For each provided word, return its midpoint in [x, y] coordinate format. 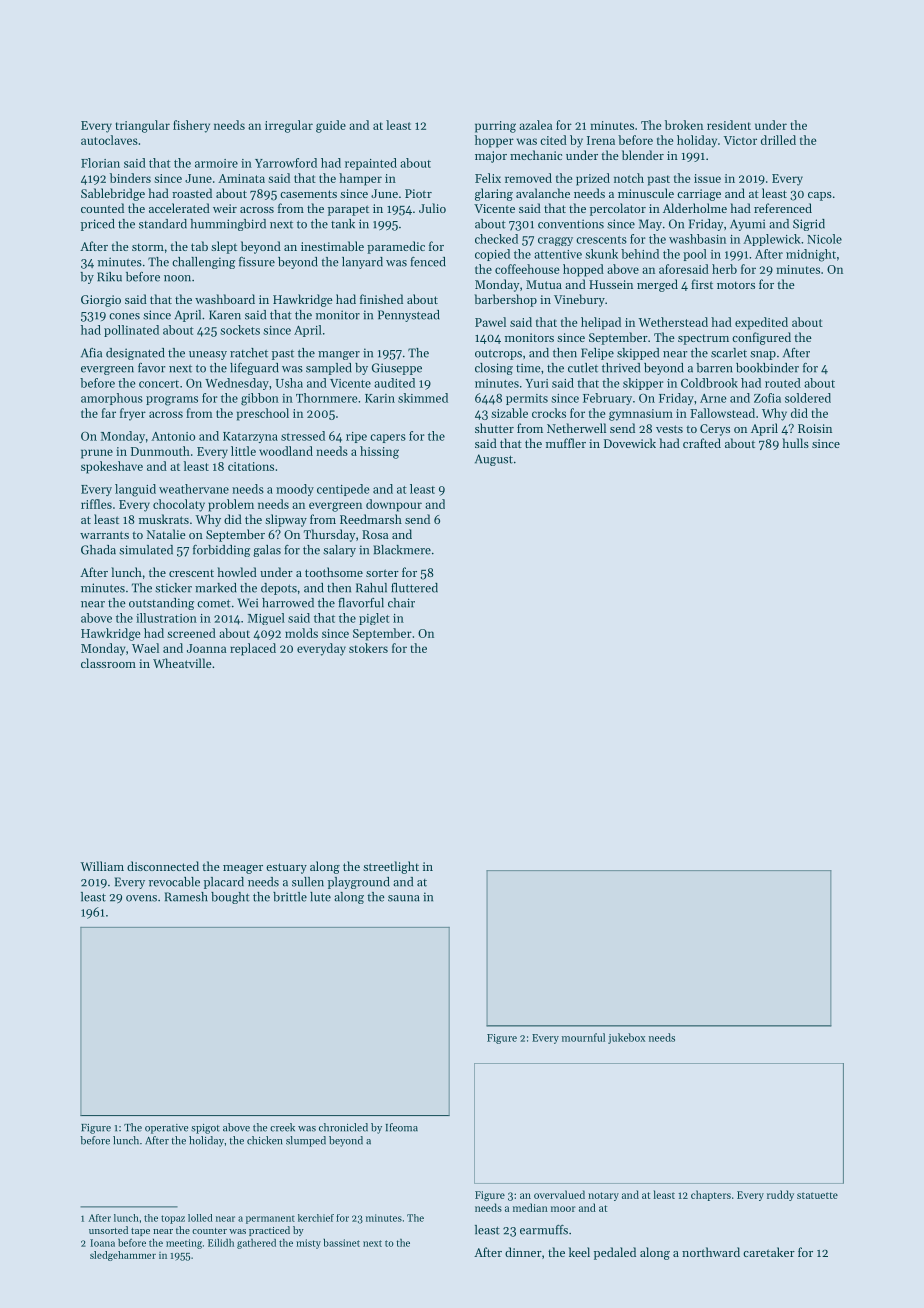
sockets [240, 330]
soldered [808, 398]
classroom [108, 663]
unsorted [108, 1230]
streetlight [391, 867]
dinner [523, 1252]
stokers [368, 648]
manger [339, 355]
